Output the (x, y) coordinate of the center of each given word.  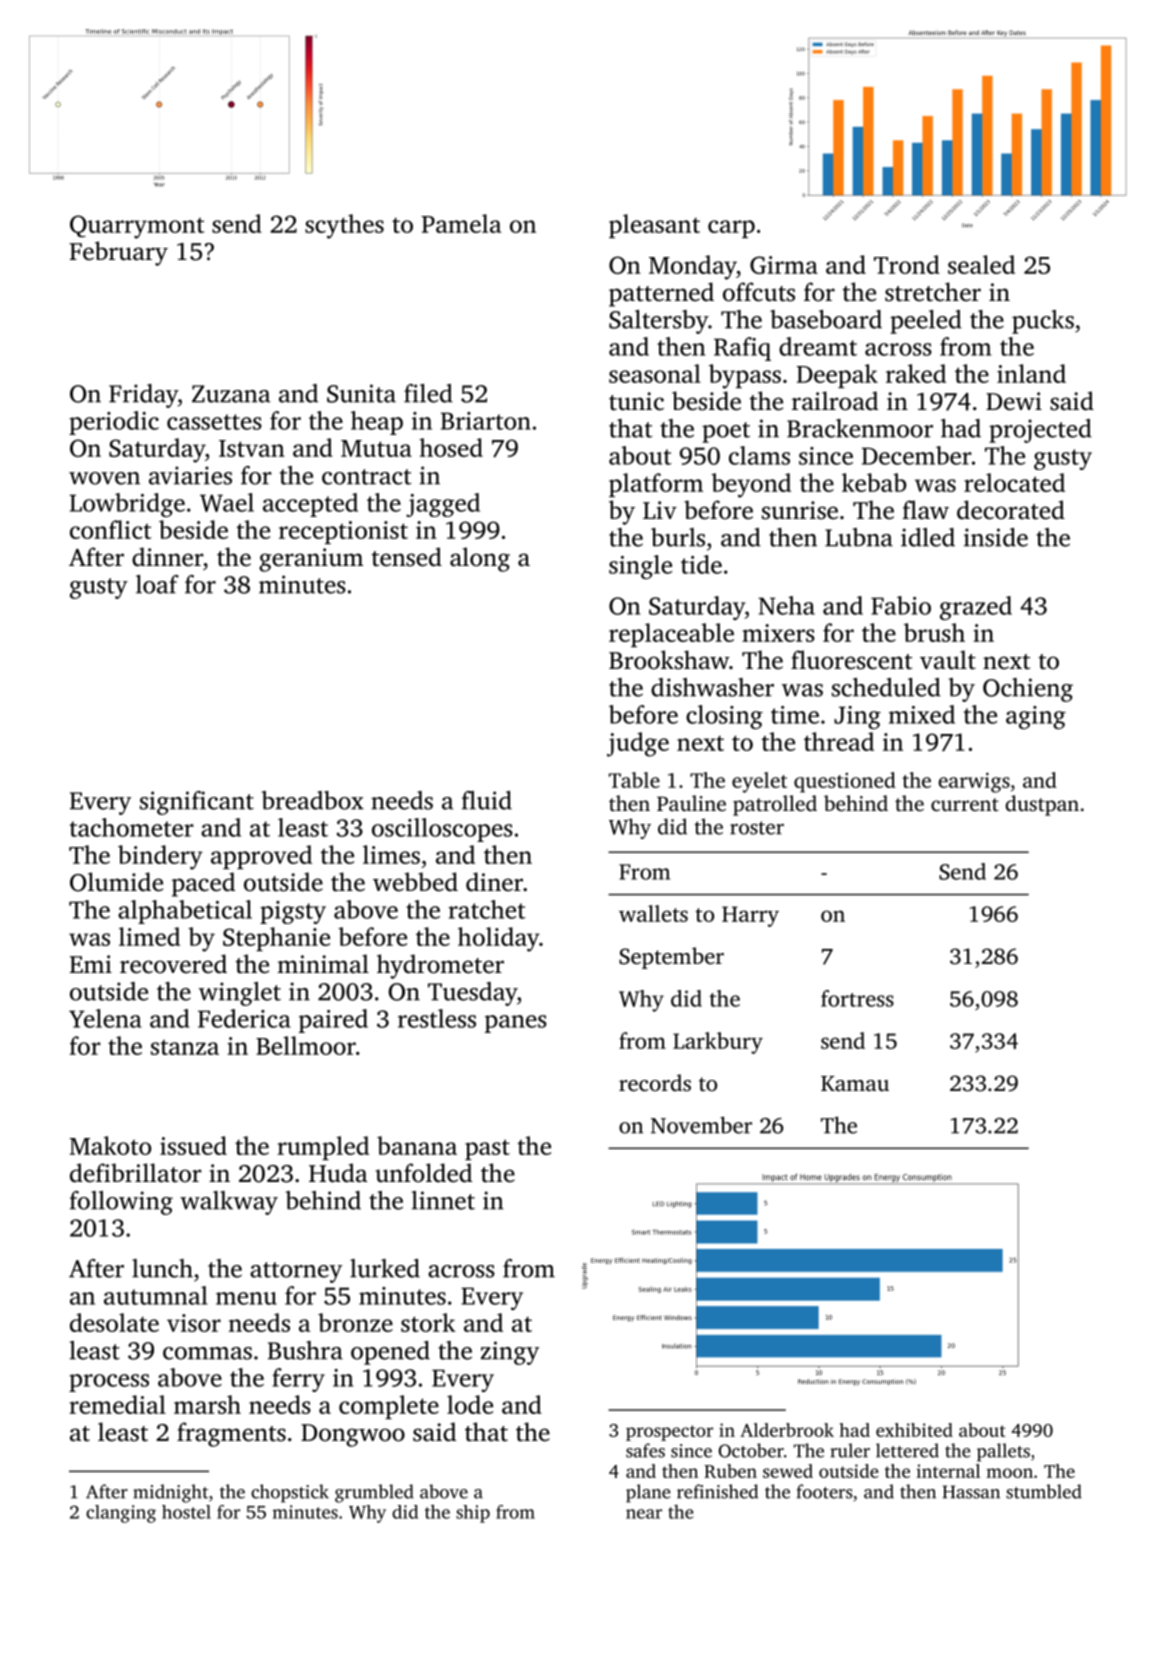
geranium (311, 560)
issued (193, 1145)
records (655, 1083)
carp (731, 229)
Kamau (855, 1083)
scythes (344, 226)
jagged (443, 505)
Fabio (901, 605)
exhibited (914, 1430)
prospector (669, 1433)
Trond (907, 264)
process (109, 1383)
